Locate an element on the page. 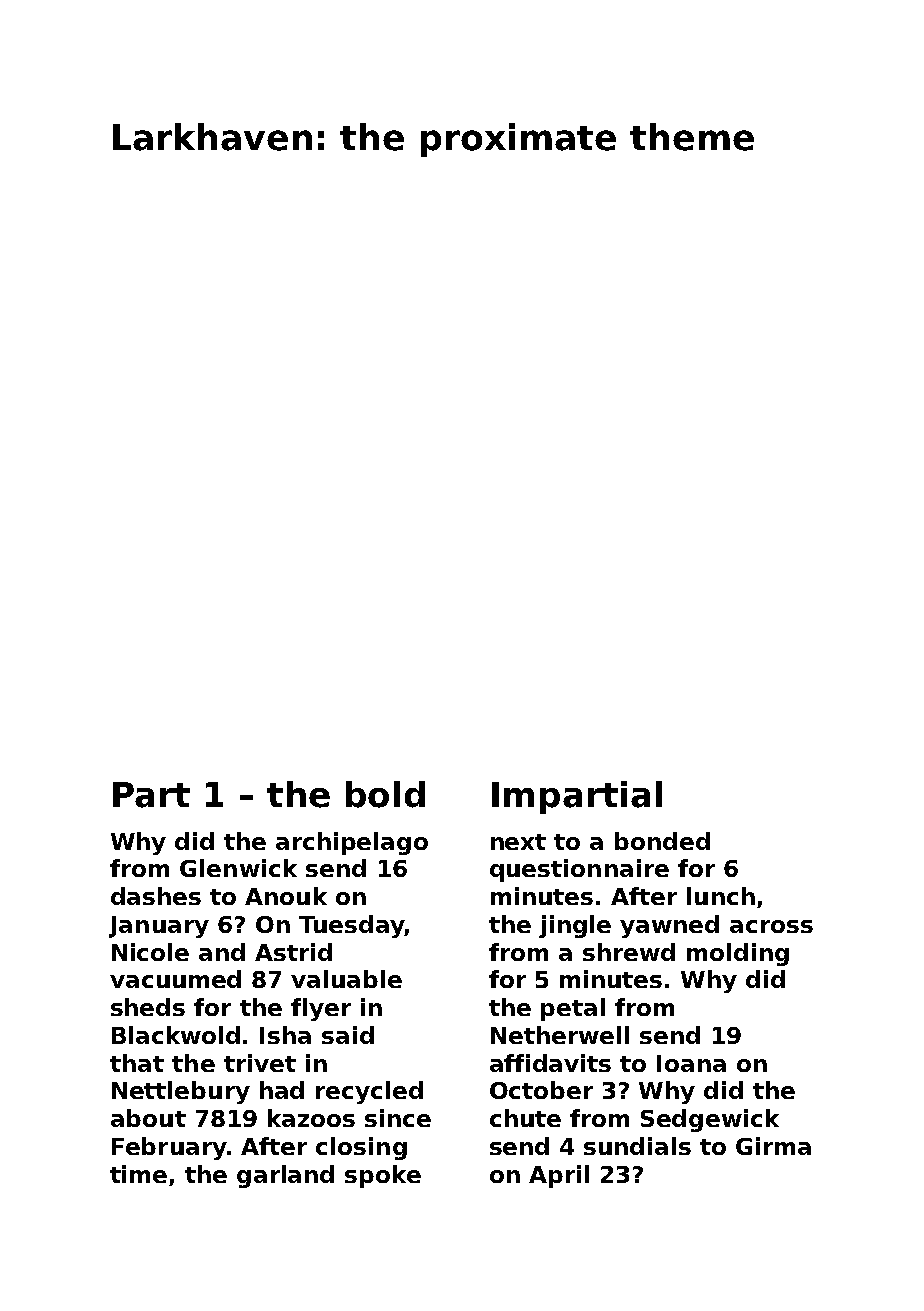 This page has height=1311, width=924. valuable is located at coordinates (346, 979).
